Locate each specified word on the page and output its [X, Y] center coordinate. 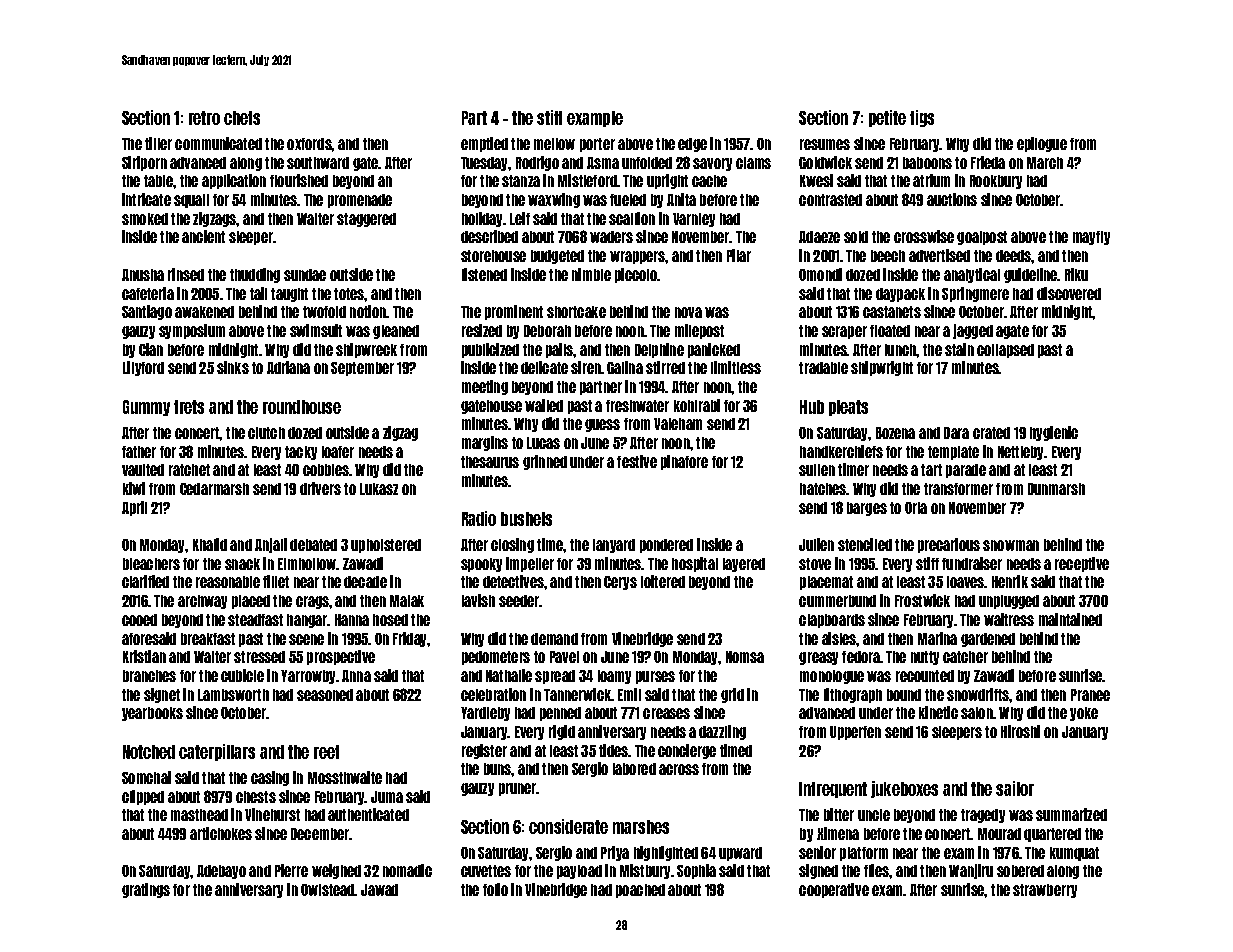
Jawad [379, 890]
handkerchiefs [841, 451]
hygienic [1054, 433]
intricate [146, 199]
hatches [823, 489]
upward [740, 854]
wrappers [637, 257]
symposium [192, 331]
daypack [900, 295]
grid [732, 695]
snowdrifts [978, 694]
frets [189, 407]
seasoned [325, 695]
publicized [490, 350]
